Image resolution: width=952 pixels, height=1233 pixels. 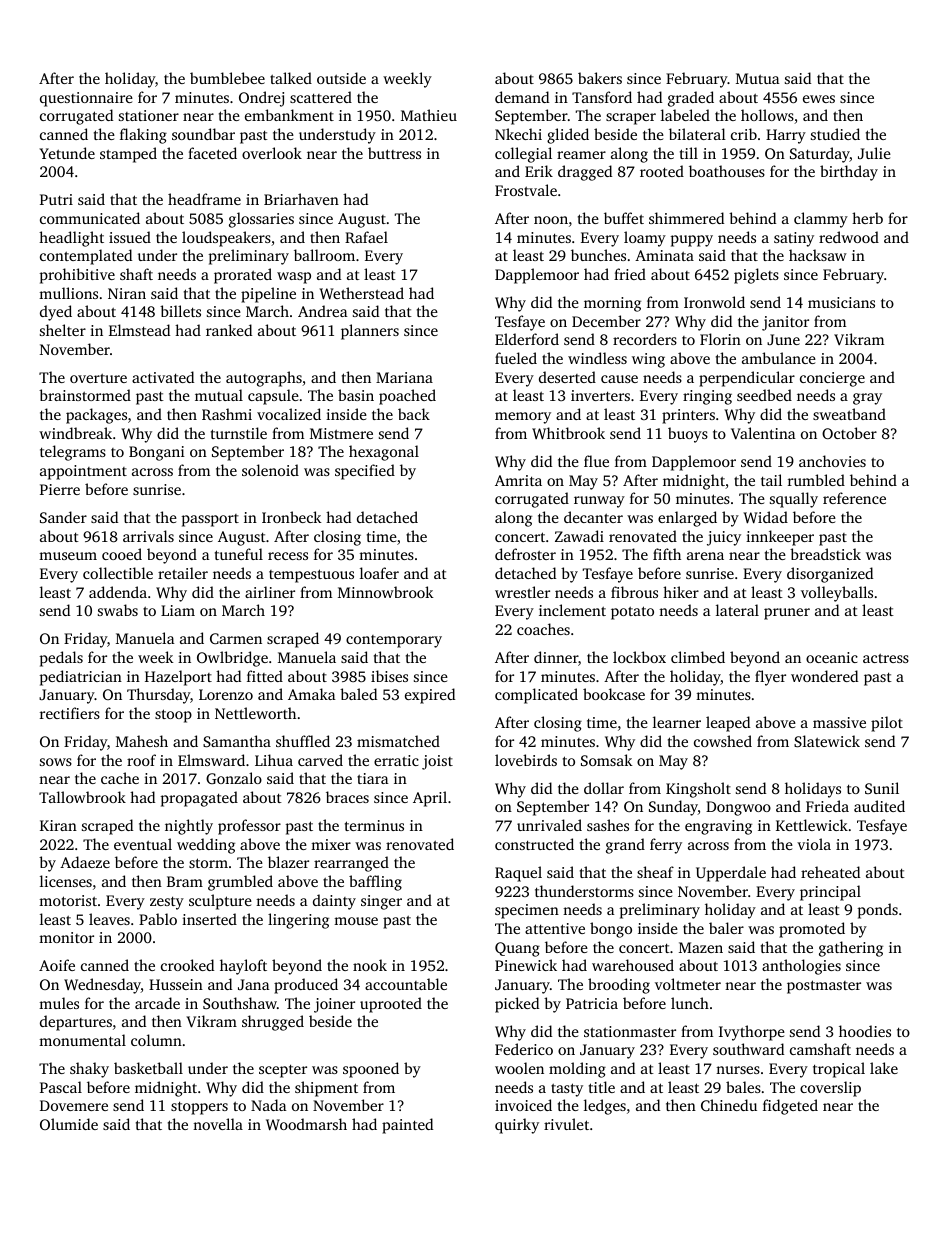 I want to click on specified, so click(x=365, y=472).
